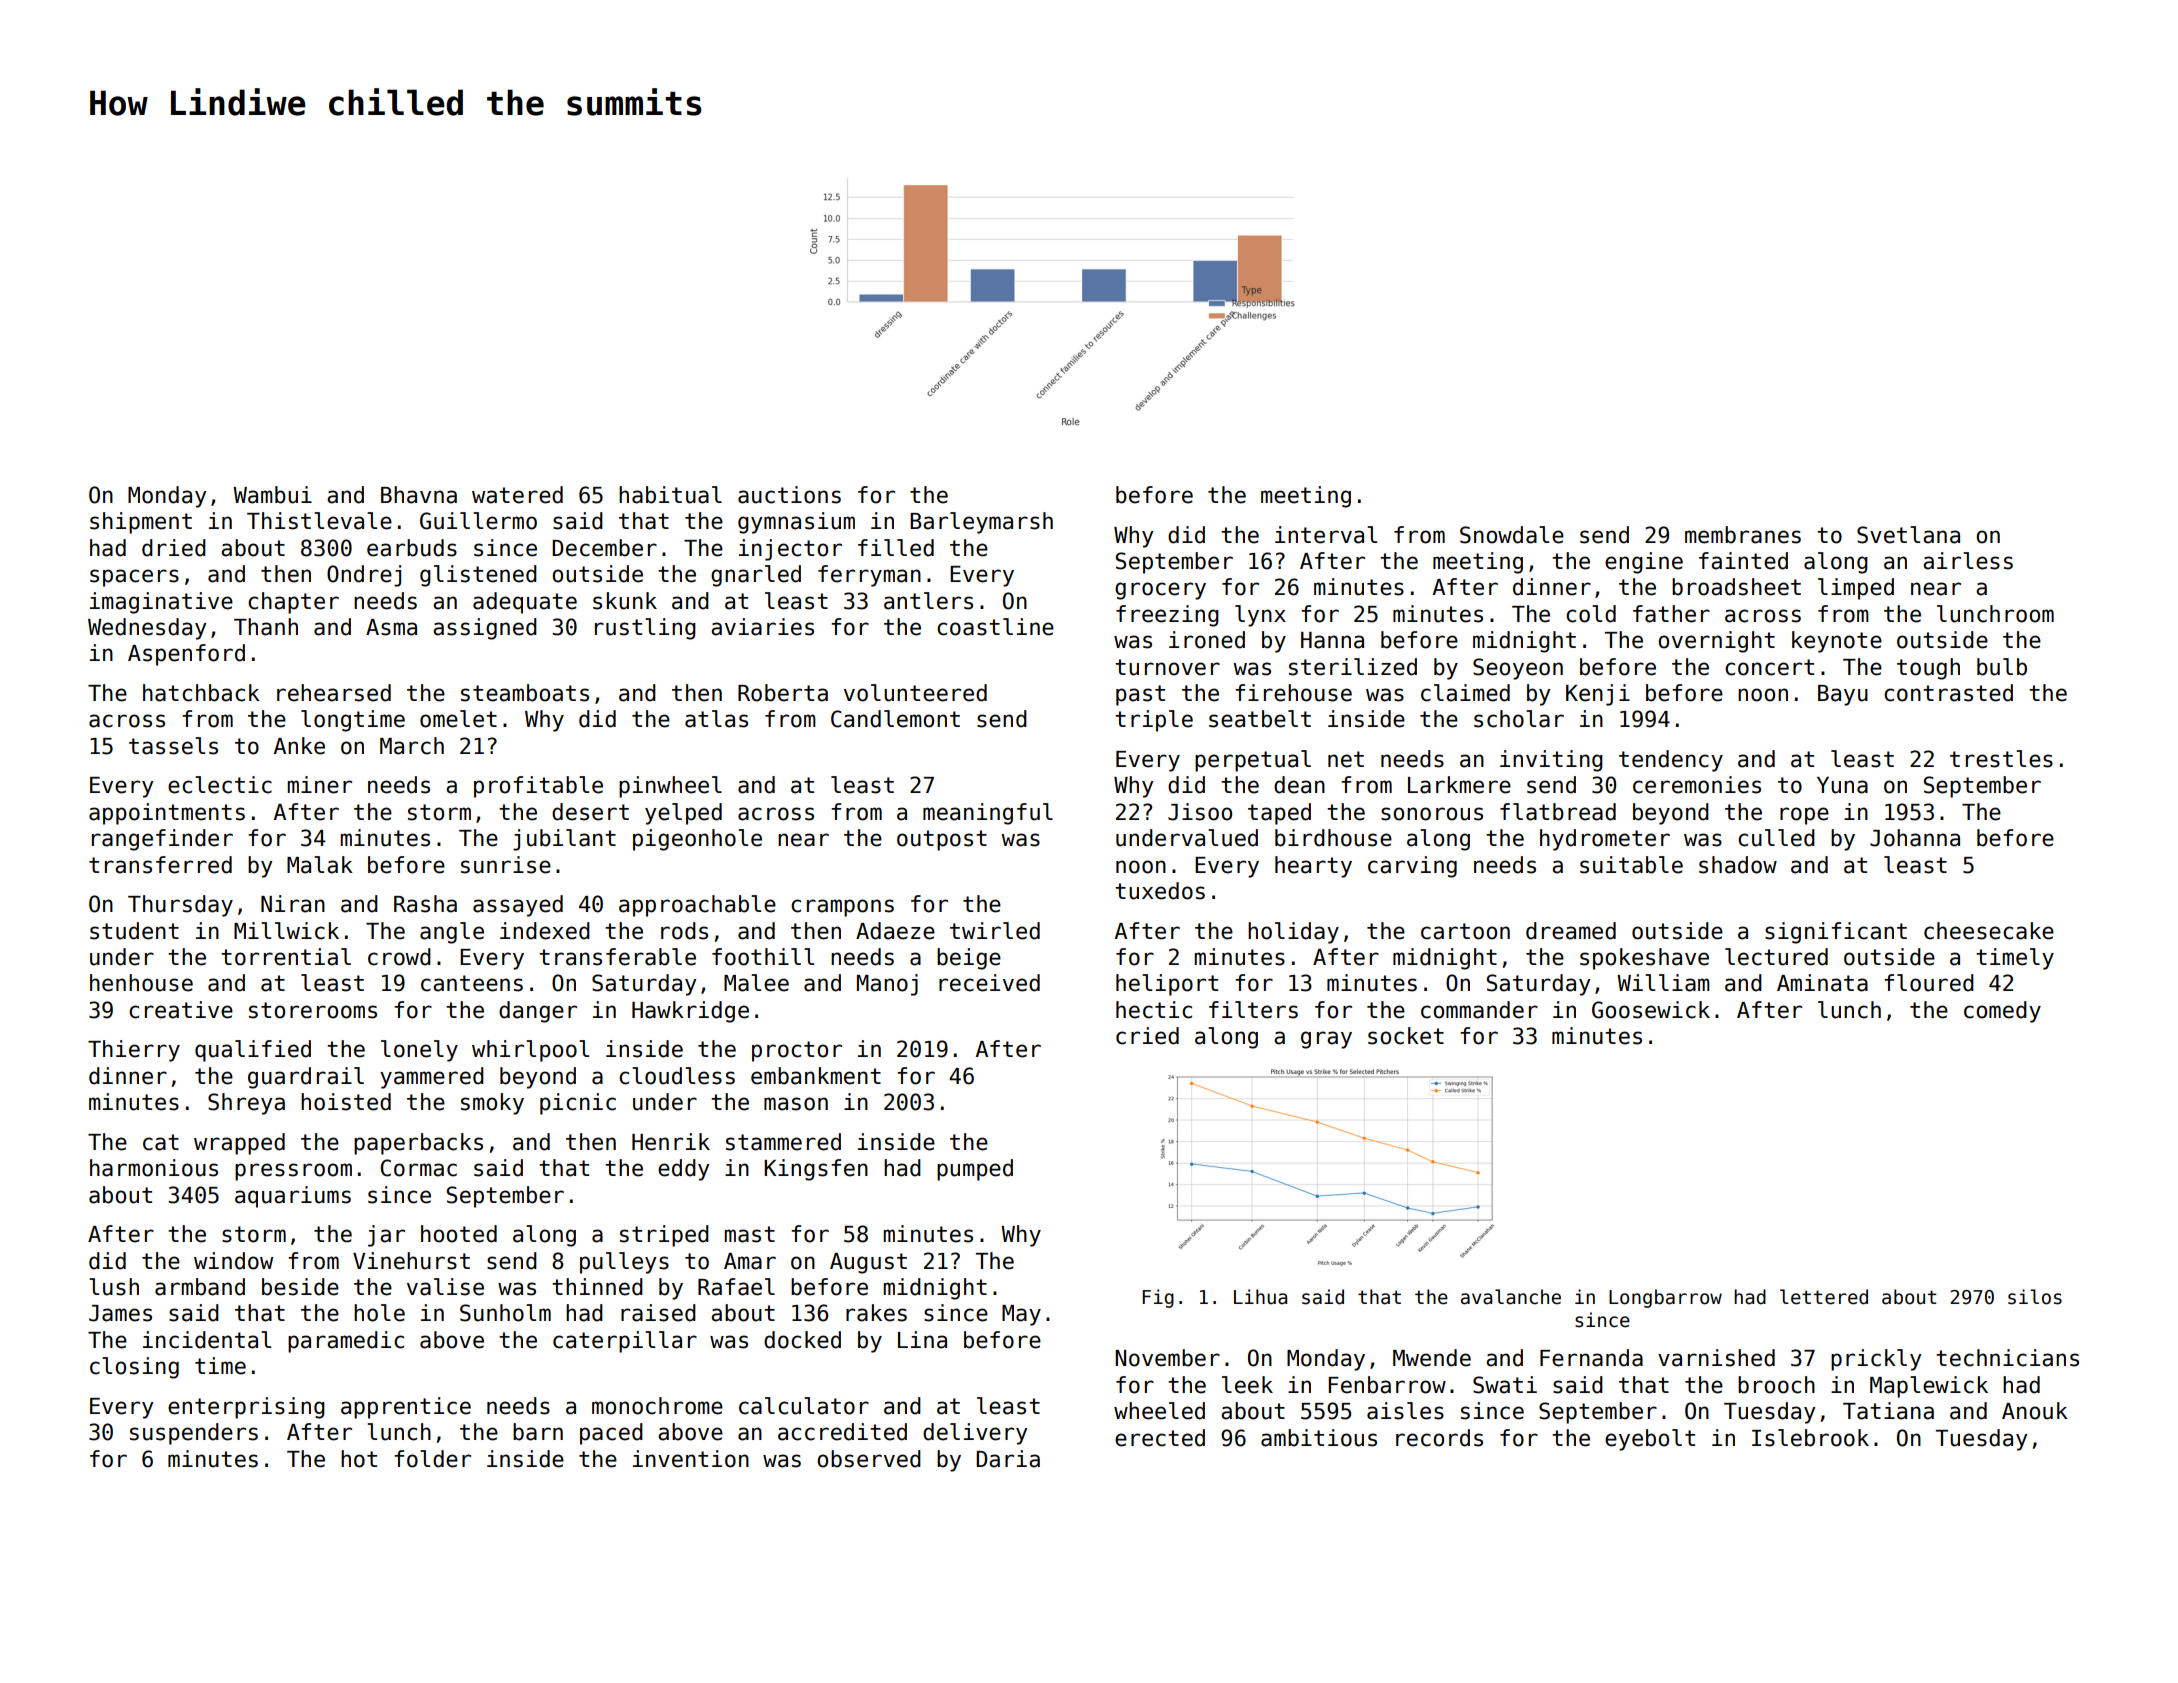 This screenshot has width=2178, height=1683. What do you see at coordinates (625, 1342) in the screenshot?
I see `caterpillar` at bounding box center [625, 1342].
